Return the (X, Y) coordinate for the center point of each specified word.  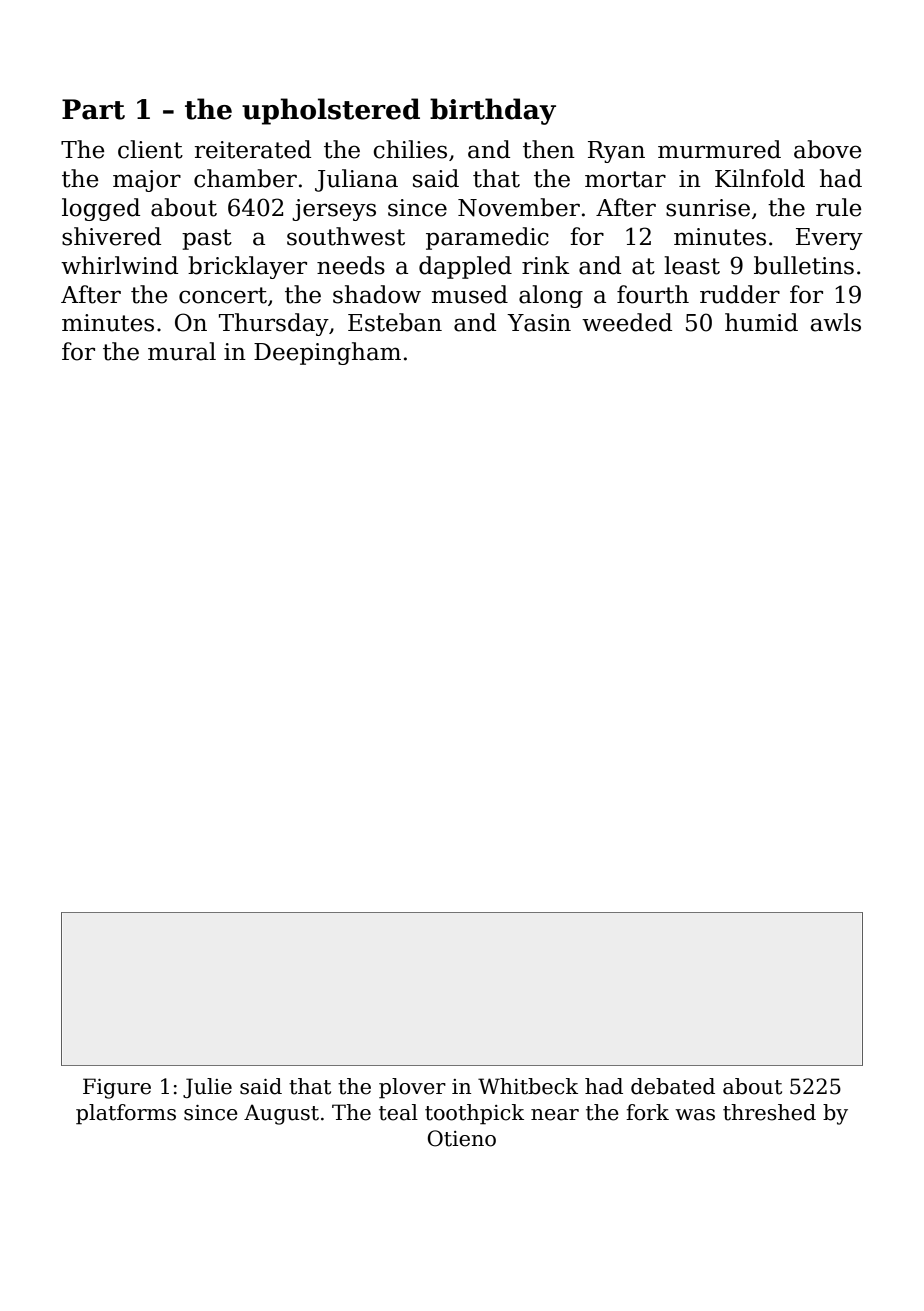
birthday (493, 111)
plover (412, 1088)
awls (835, 322)
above (828, 149)
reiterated (253, 149)
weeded (627, 322)
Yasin (539, 323)
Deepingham (327, 353)
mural (182, 351)
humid (761, 322)
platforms (126, 1114)
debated (673, 1086)
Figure (117, 1088)
